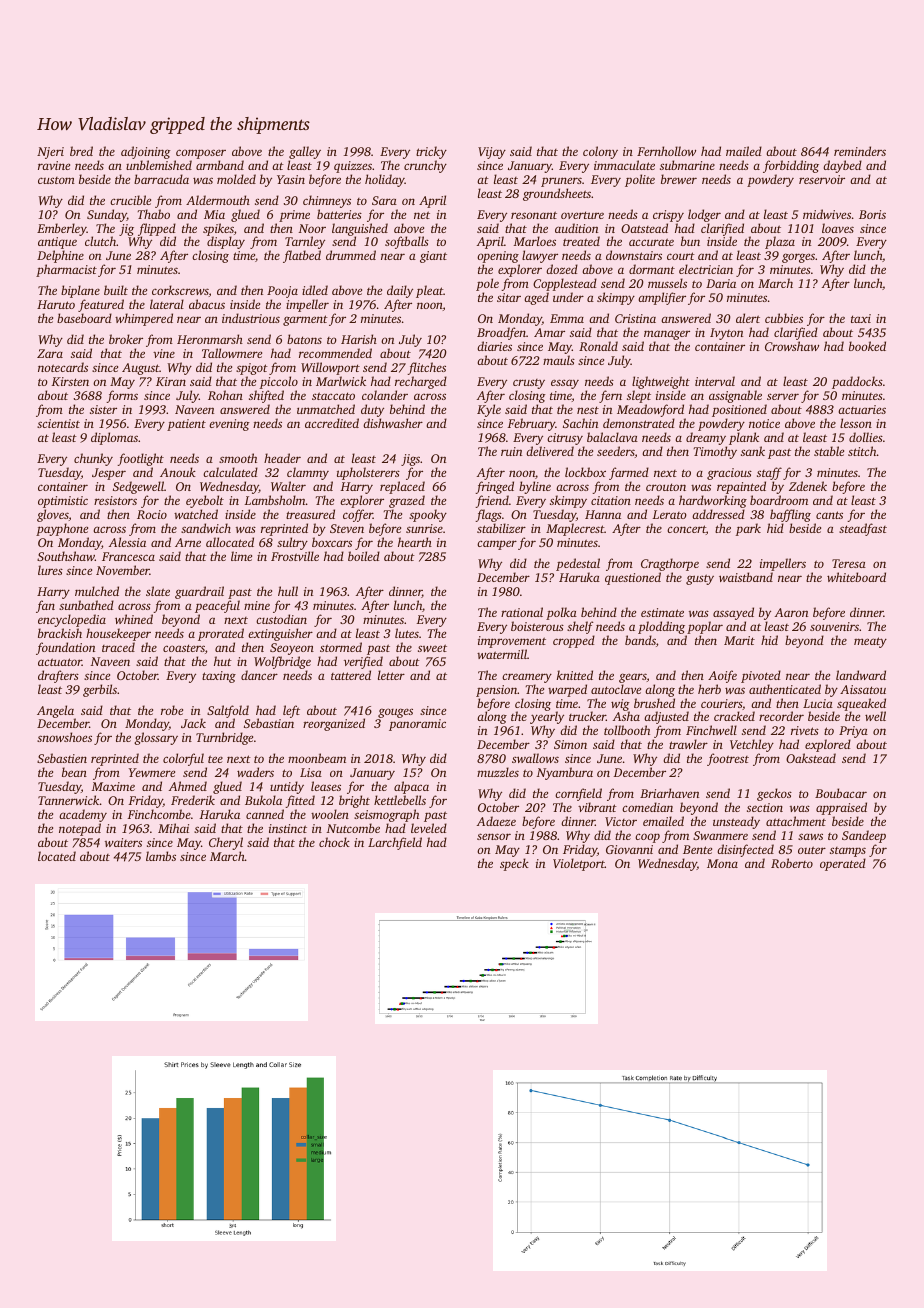  Describe the element at coordinates (722, 863) in the document. I see `Mona` at that location.
